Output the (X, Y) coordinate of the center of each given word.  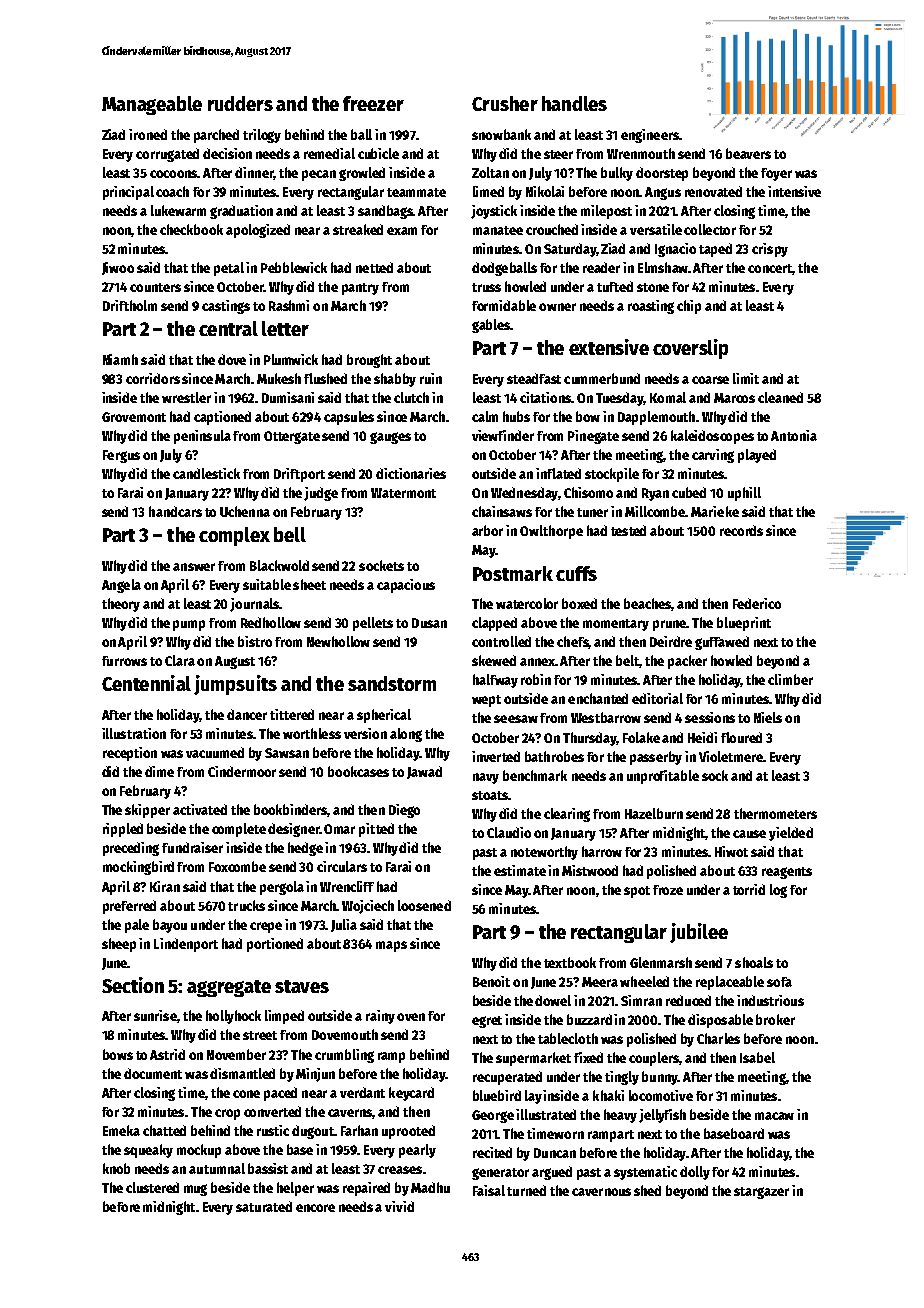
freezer (373, 103)
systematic (645, 1173)
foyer (776, 174)
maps (391, 946)
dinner (254, 173)
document (153, 1073)
